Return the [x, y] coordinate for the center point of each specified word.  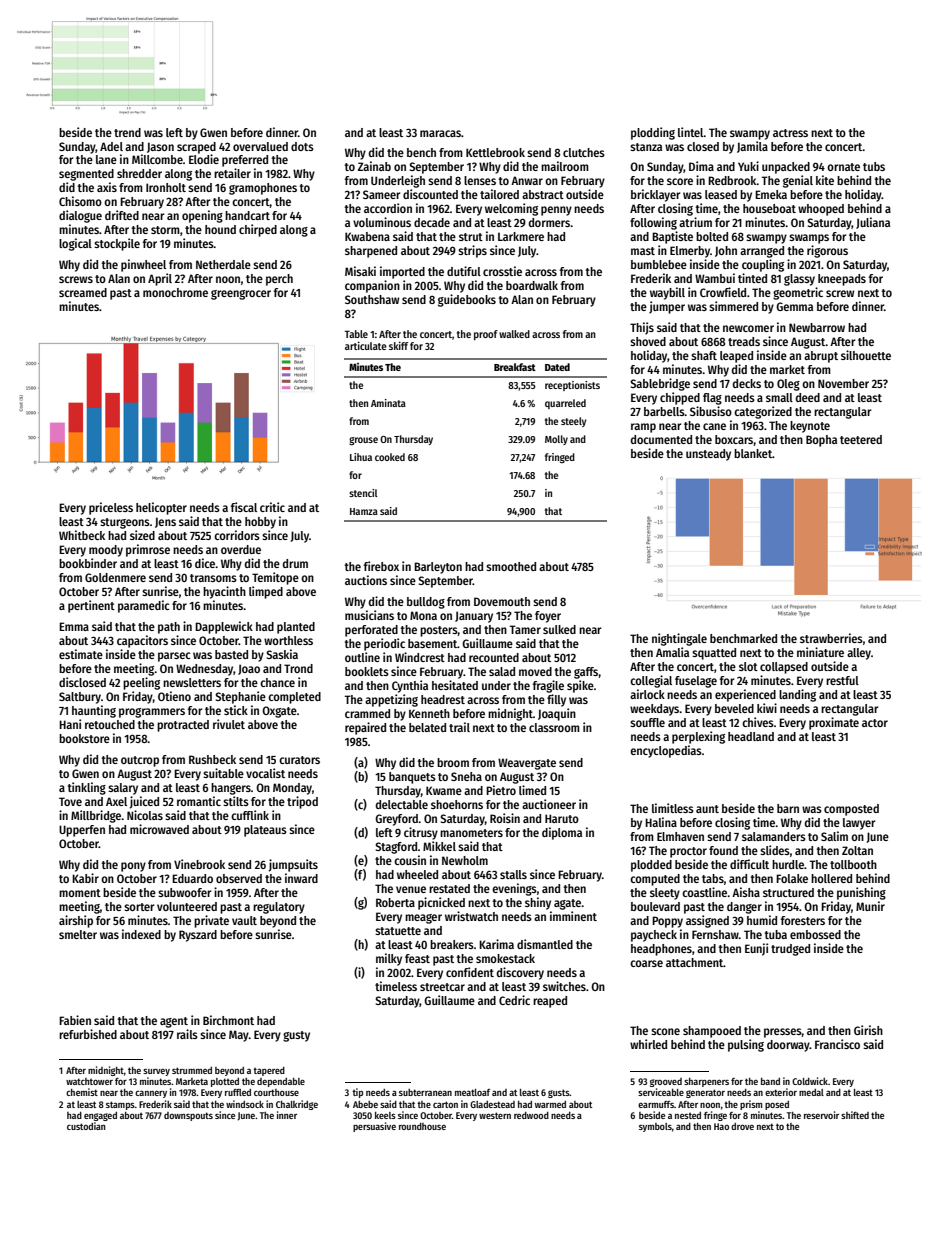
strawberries [831, 638]
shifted [855, 1115]
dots [302, 146]
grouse [363, 441]
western [495, 1115]
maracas [440, 133]
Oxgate [279, 712]
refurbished [88, 1034]
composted [851, 810]
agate [567, 904]
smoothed [511, 566]
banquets [412, 778]
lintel [691, 132]
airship [76, 921]
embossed [815, 934]
